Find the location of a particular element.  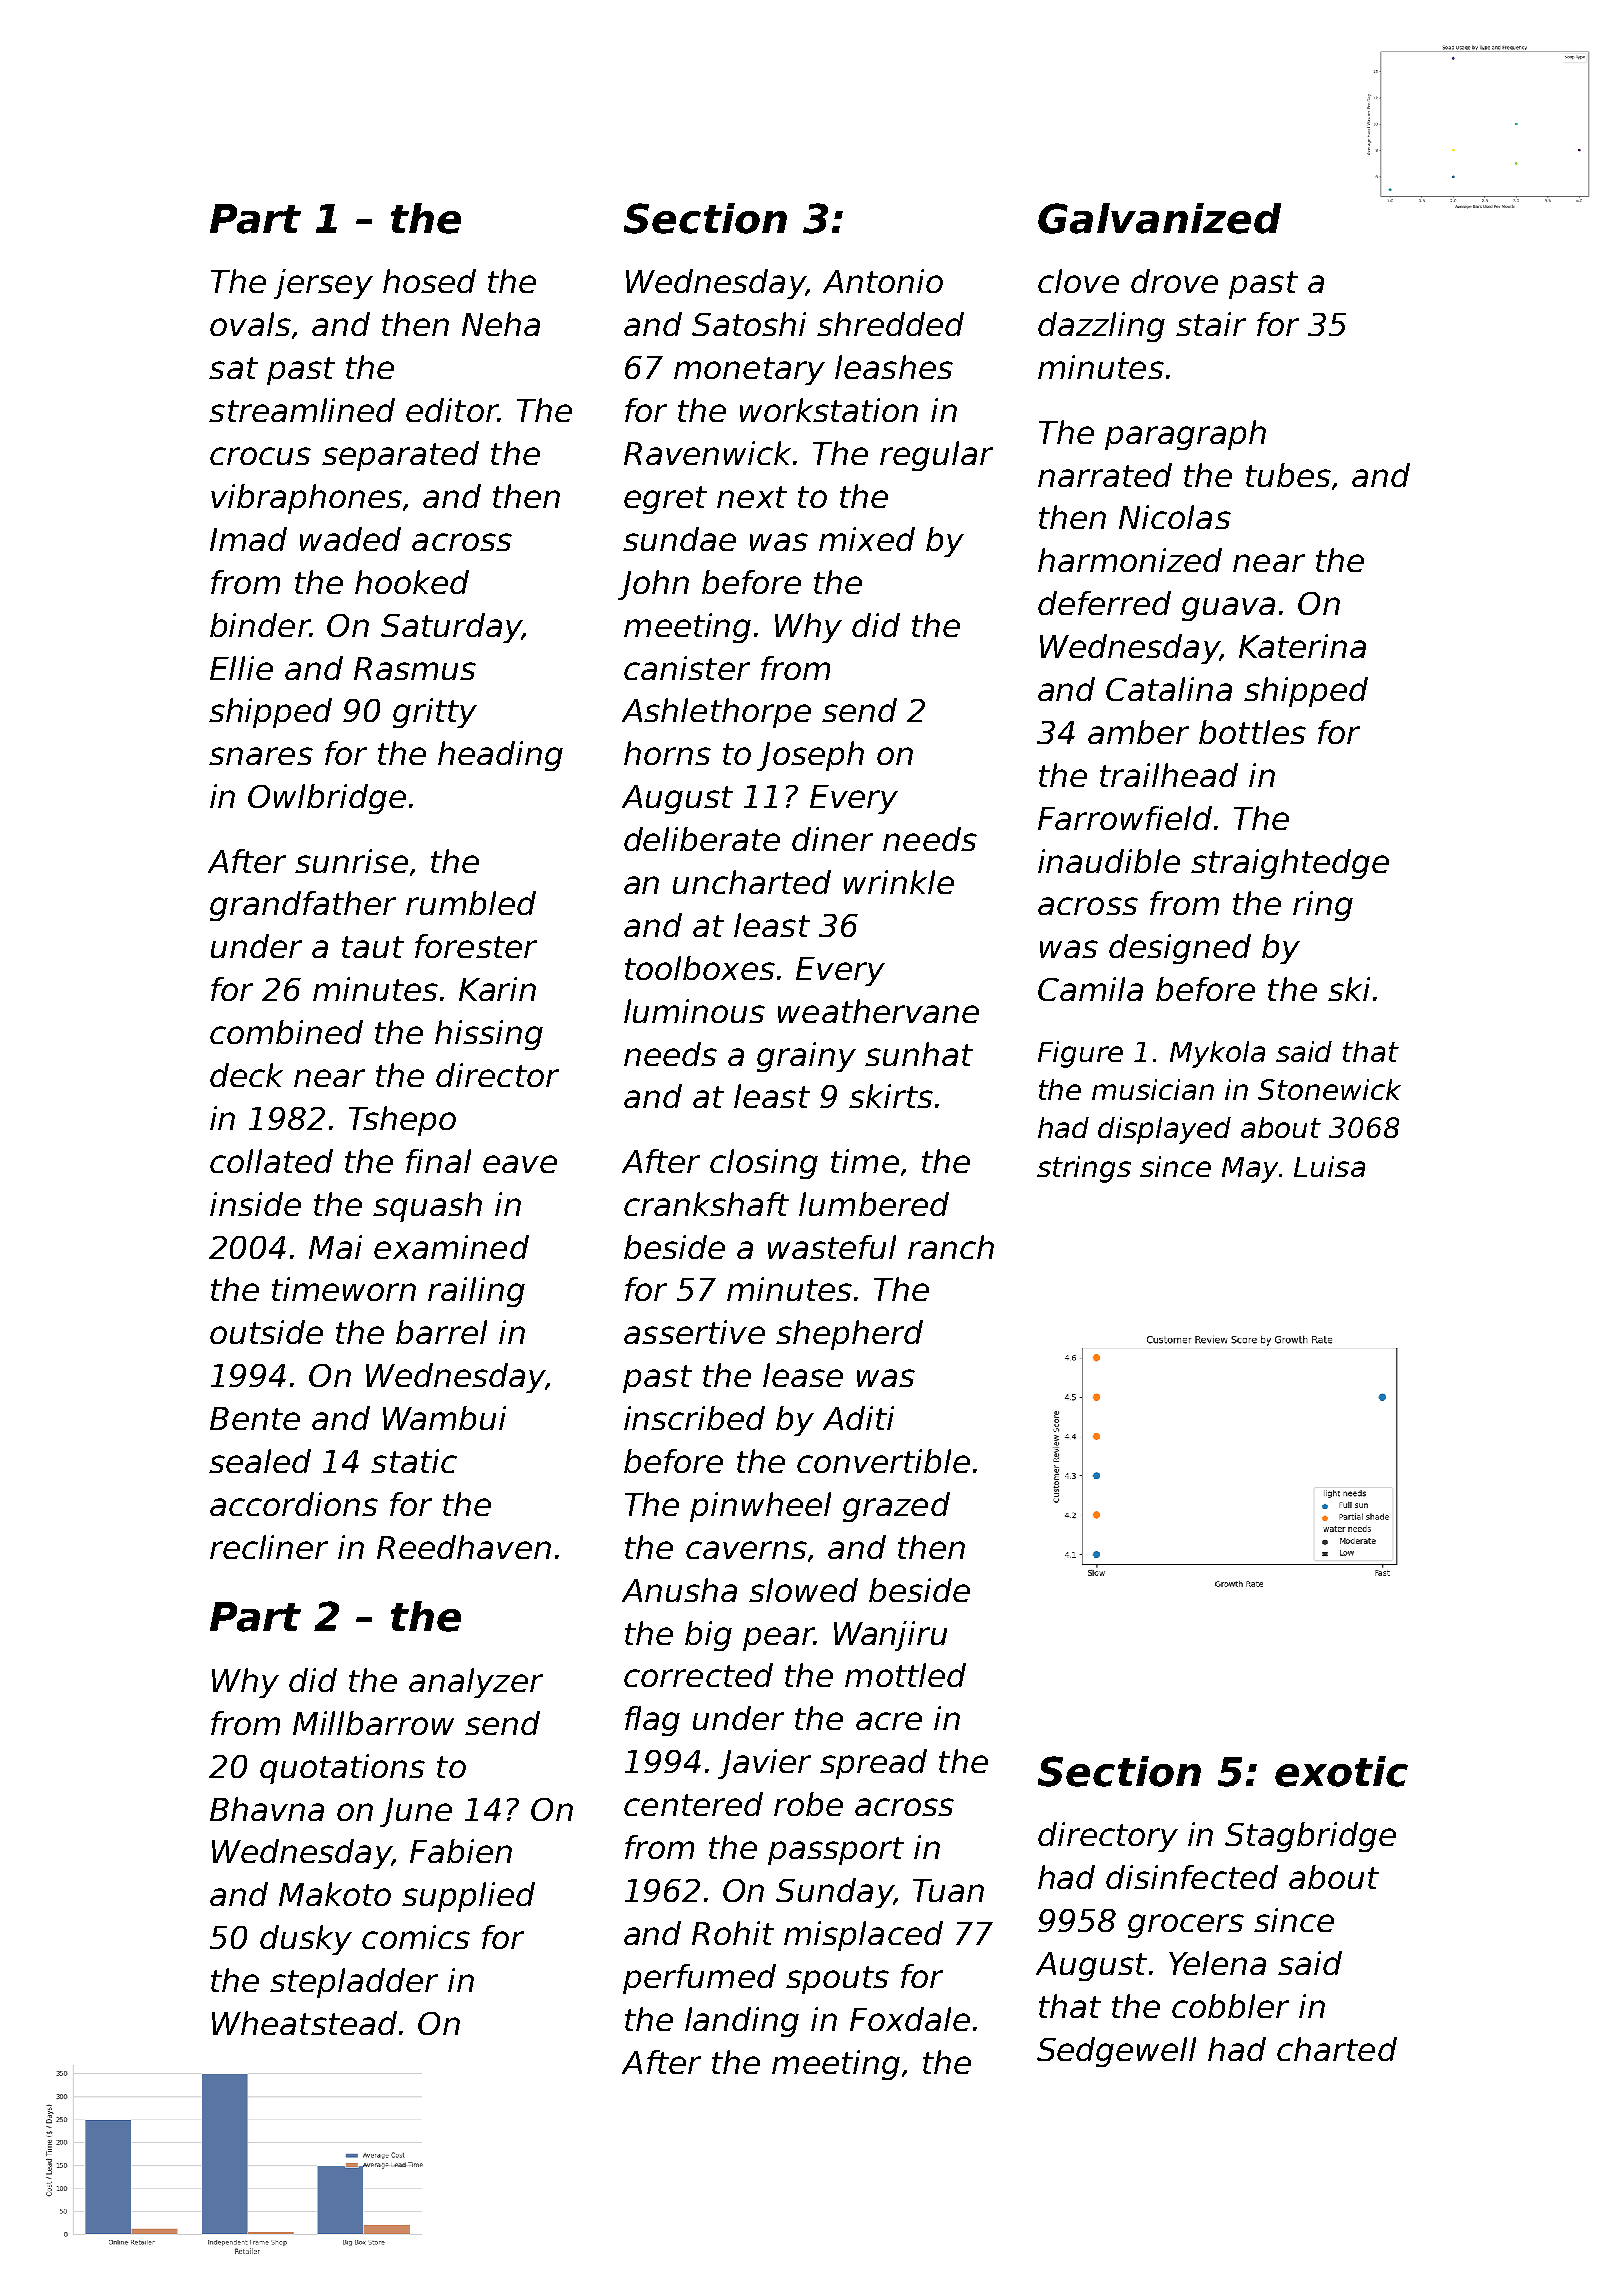

Katerina is located at coordinates (1302, 646).
